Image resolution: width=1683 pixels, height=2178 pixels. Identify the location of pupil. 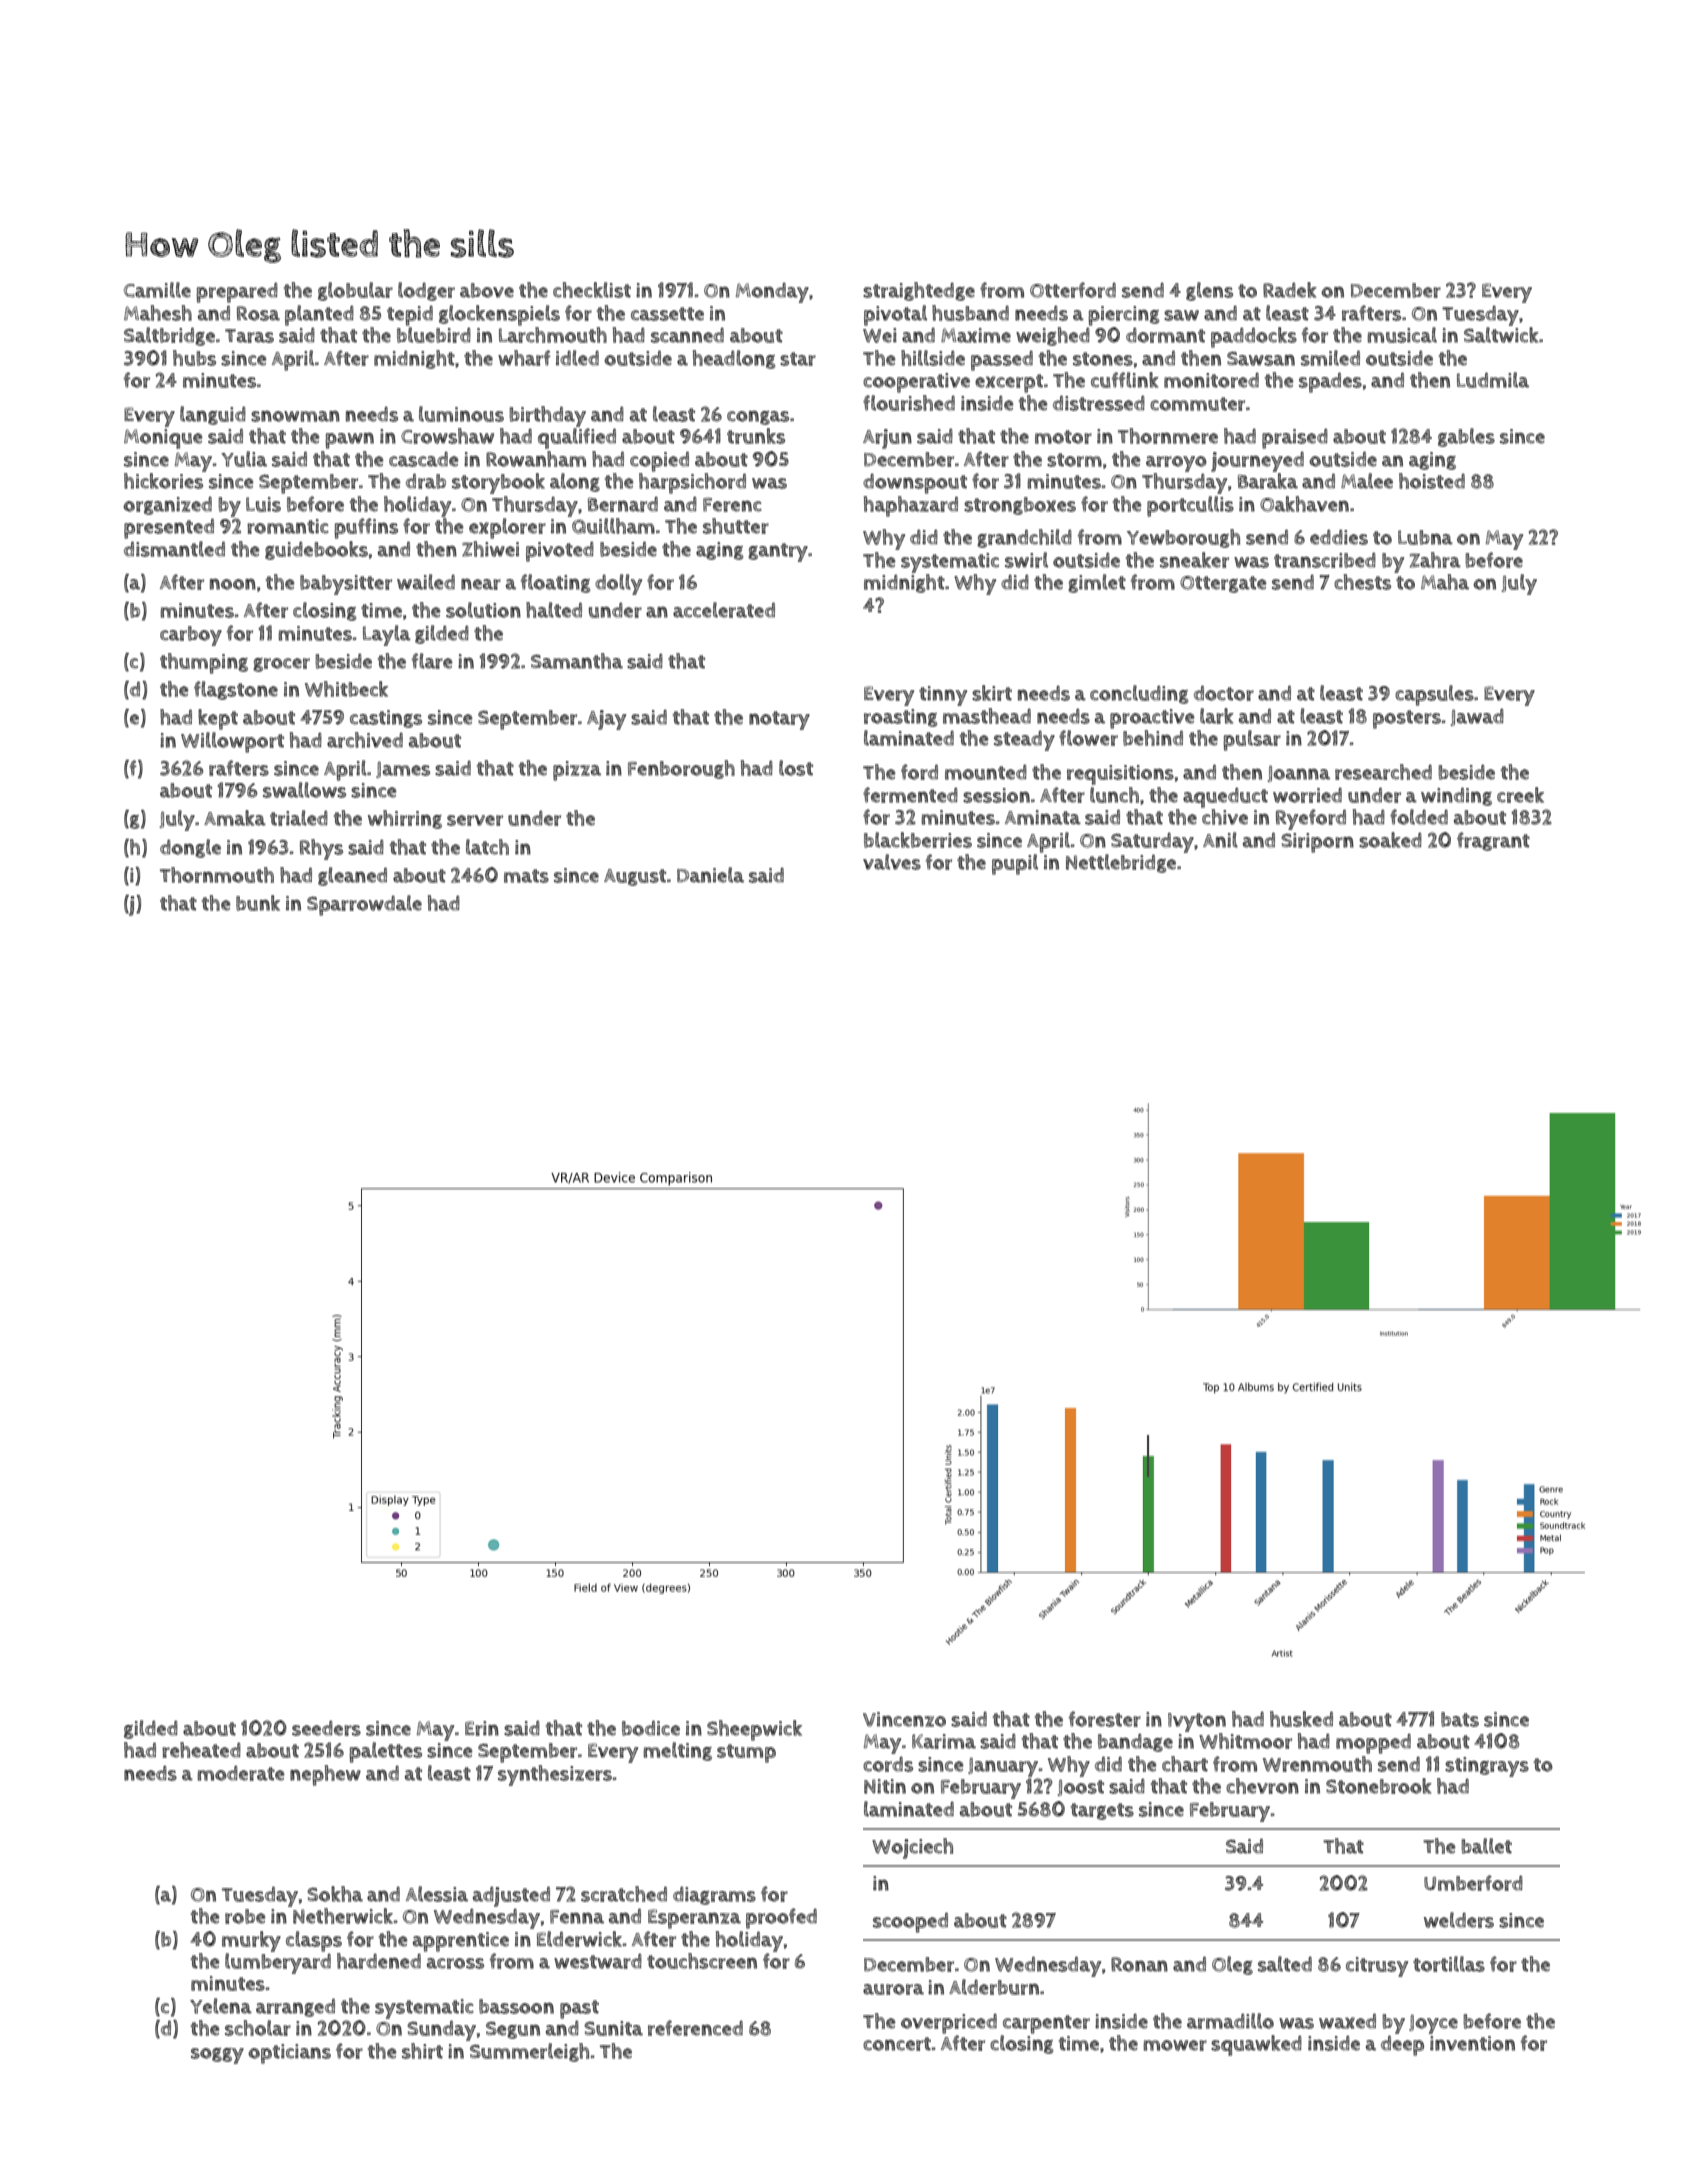
(1015, 864).
